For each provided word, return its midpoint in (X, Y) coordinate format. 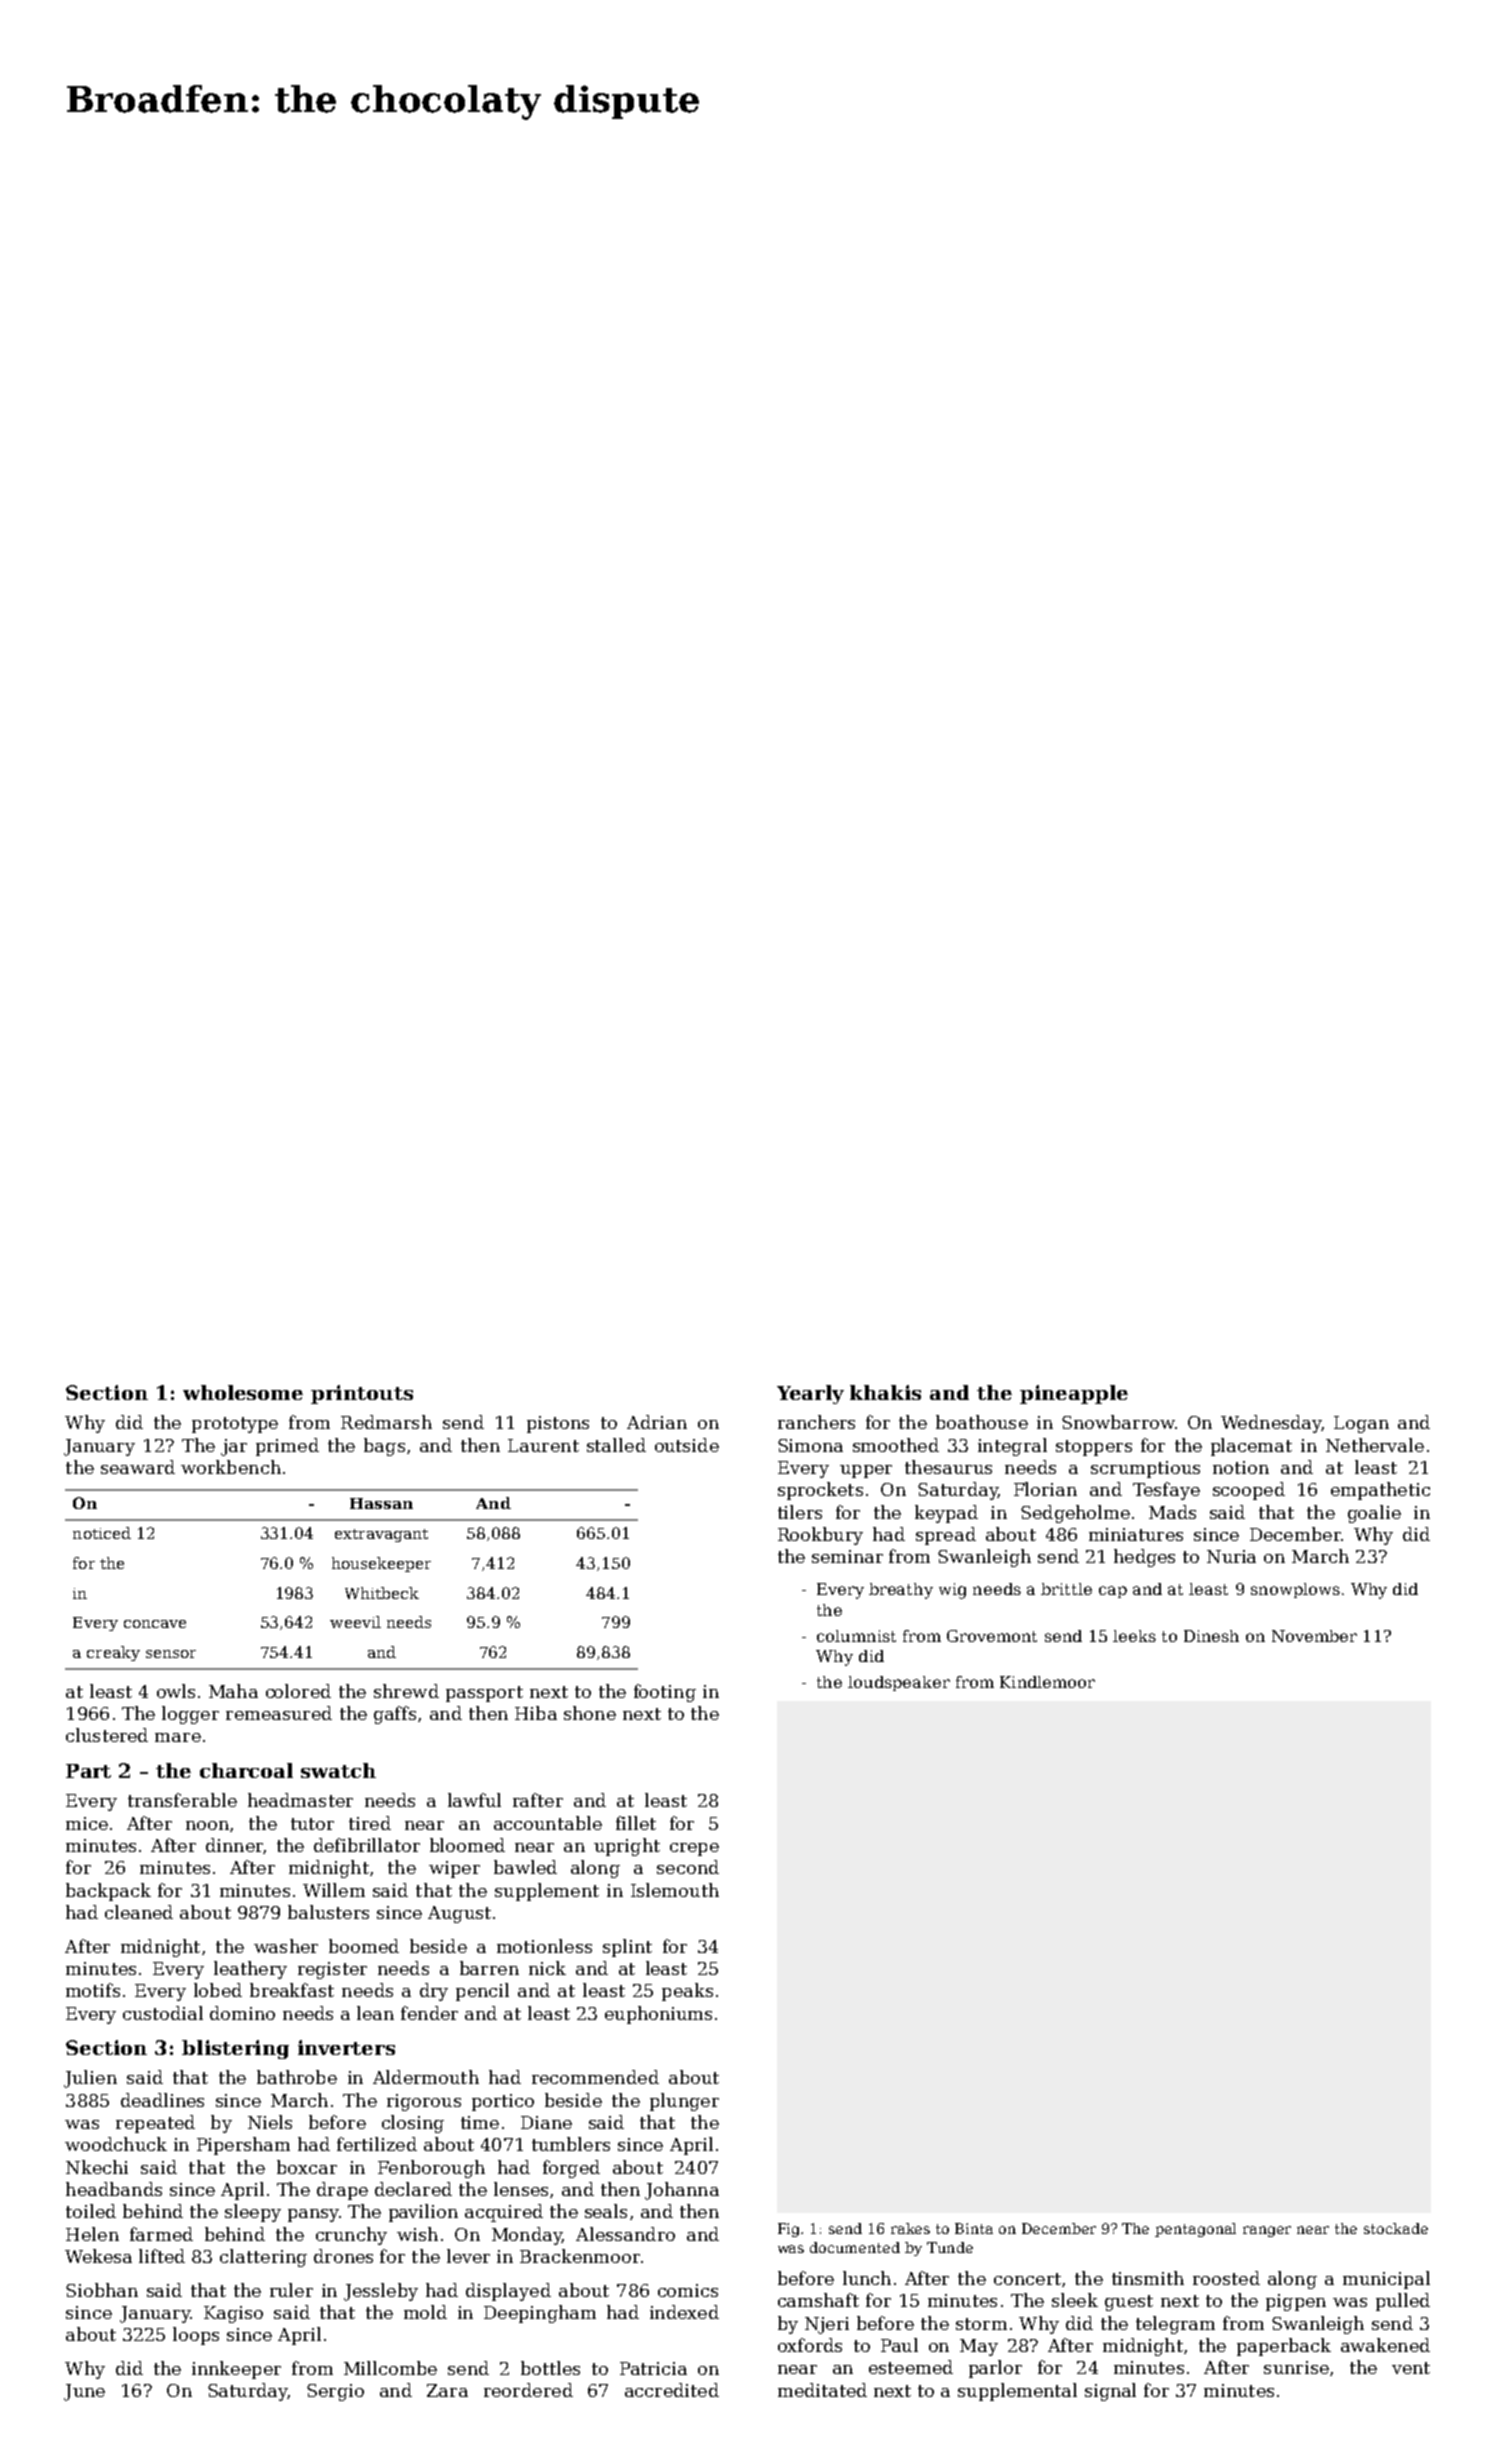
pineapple (1074, 1394)
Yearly (810, 1394)
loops (196, 2336)
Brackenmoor (580, 2256)
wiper (454, 1869)
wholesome (243, 1392)
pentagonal (1195, 2230)
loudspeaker (899, 1683)
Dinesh (1211, 1636)
